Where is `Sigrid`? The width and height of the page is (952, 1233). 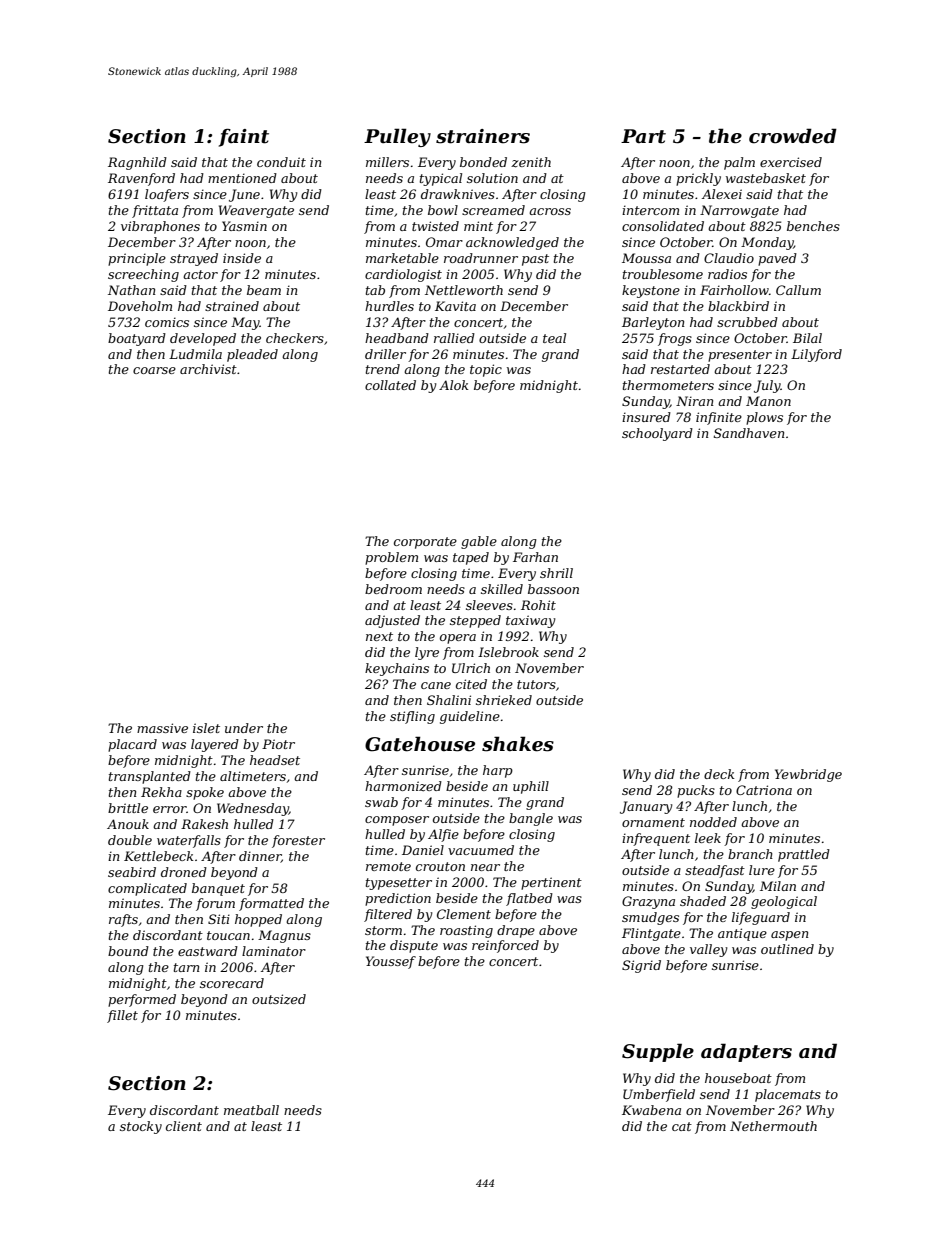 Sigrid is located at coordinates (641, 966).
